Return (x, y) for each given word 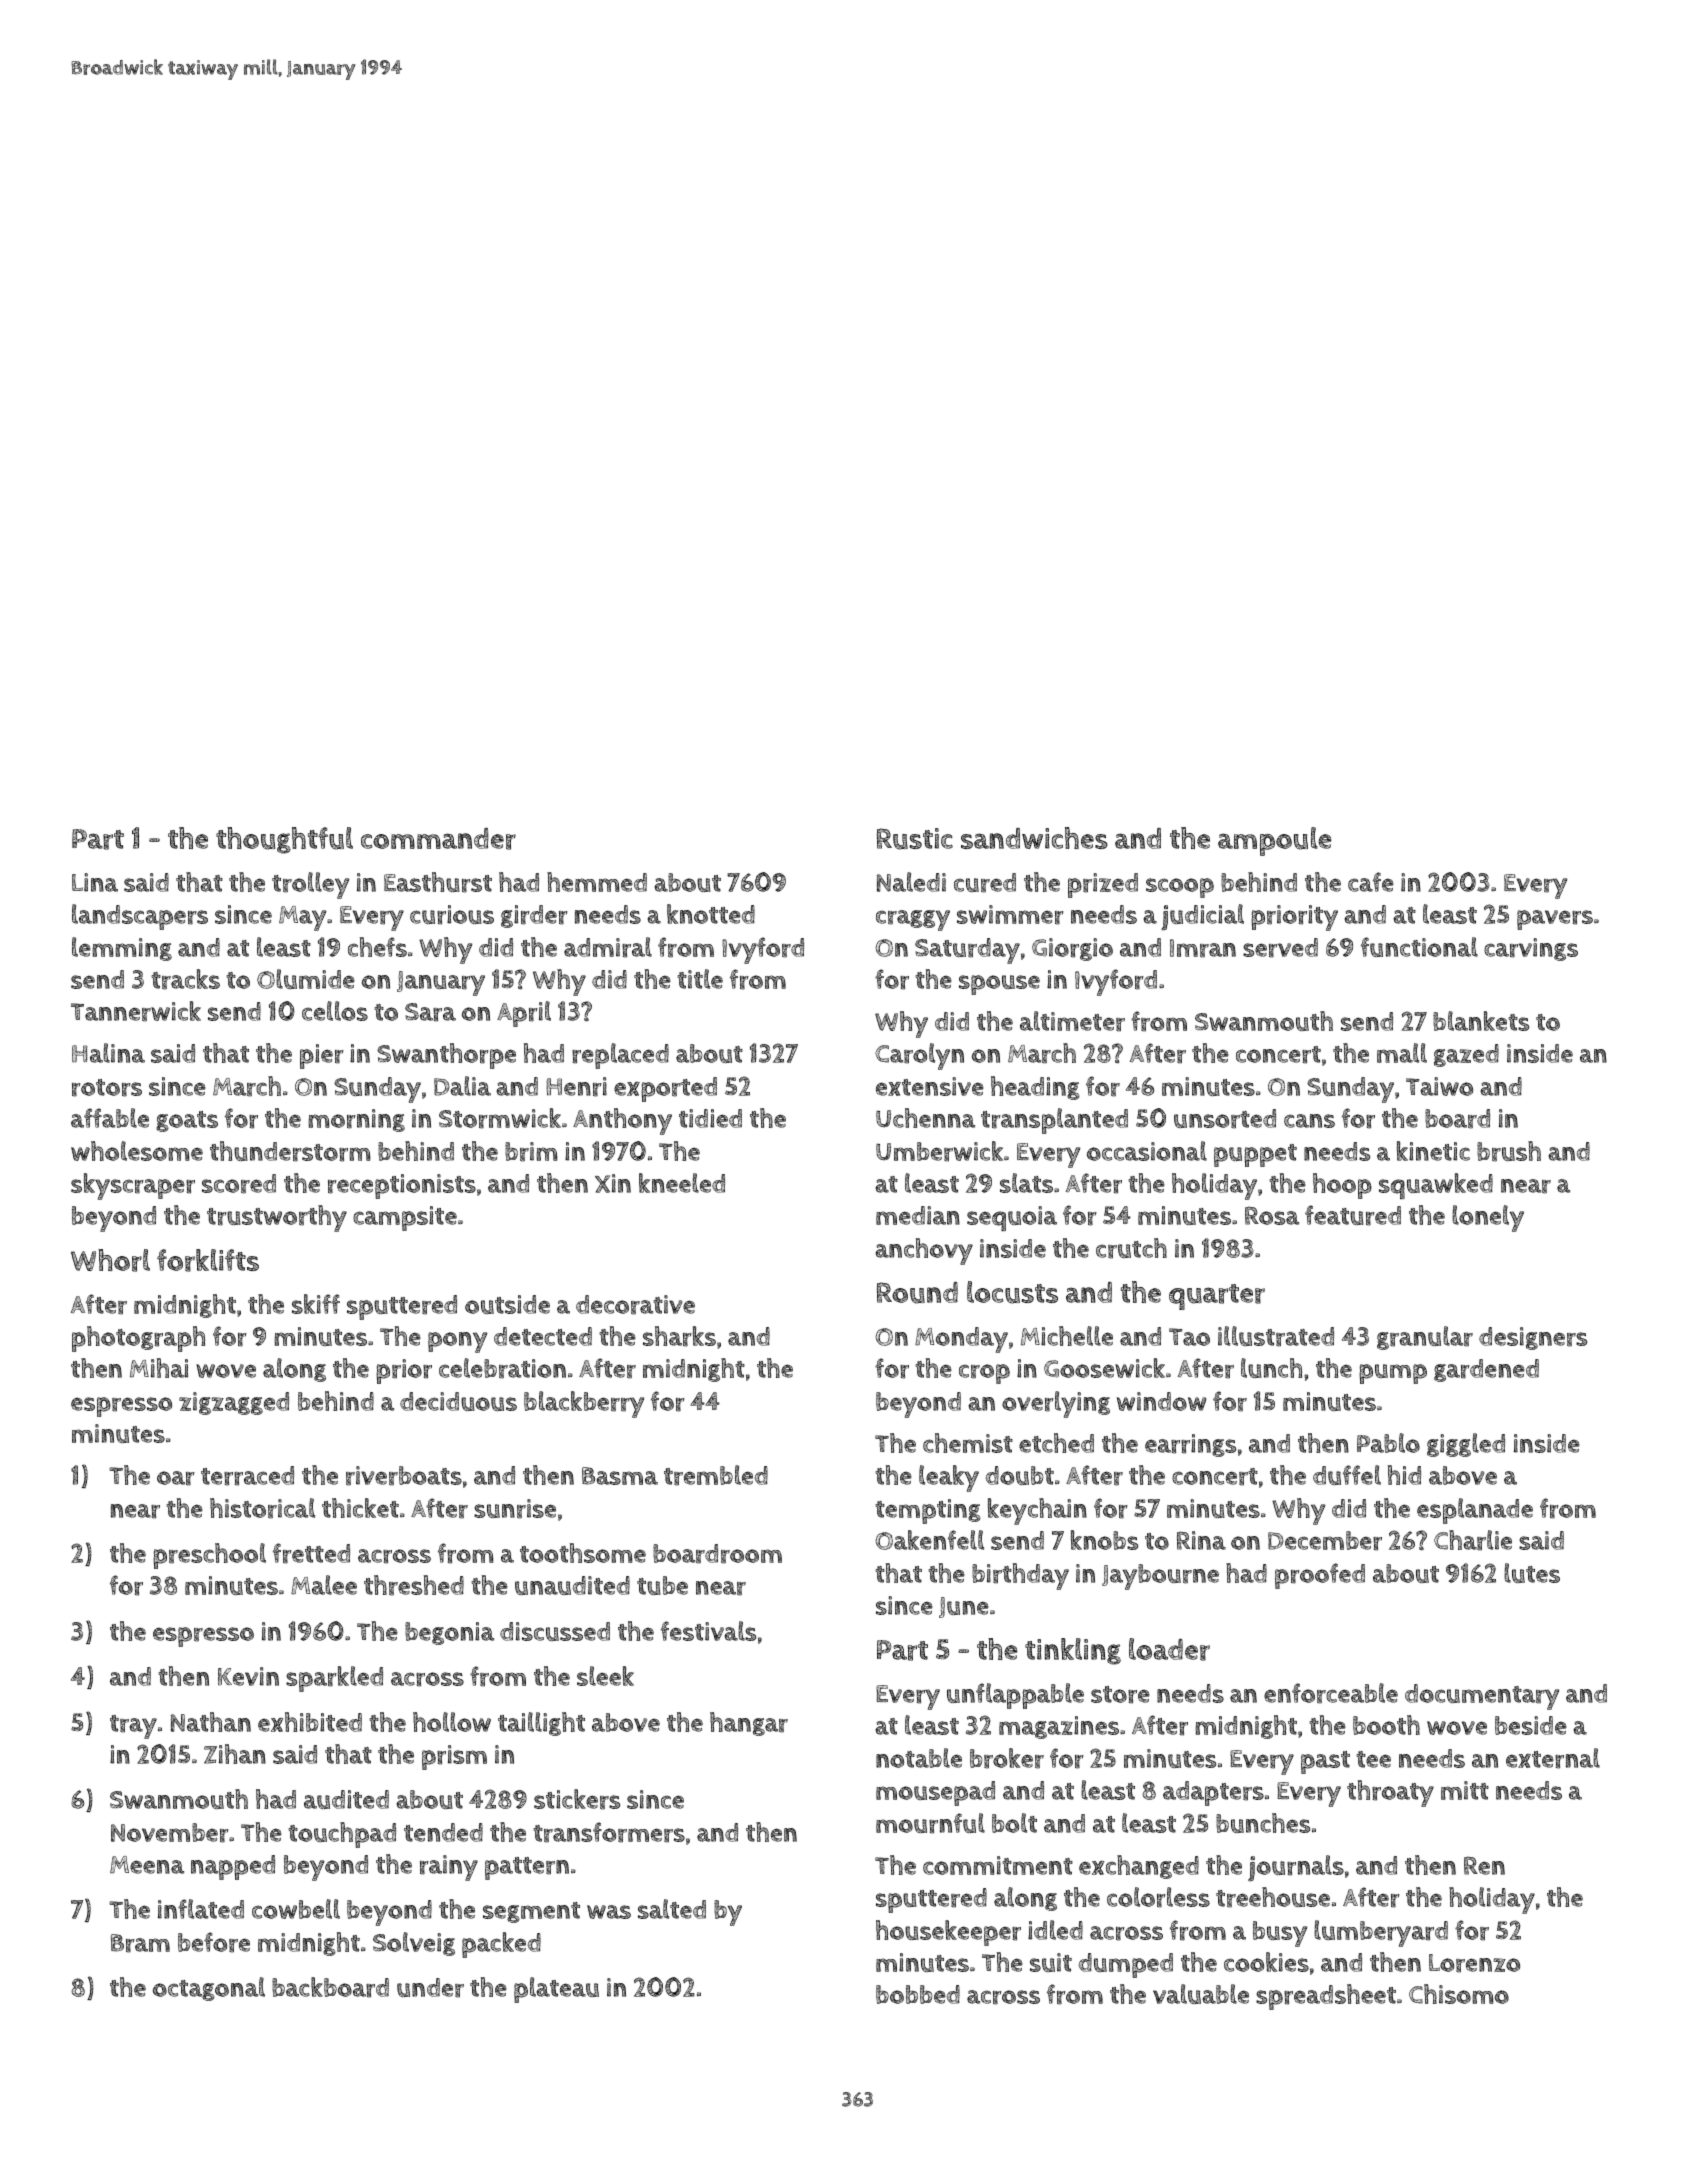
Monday (961, 1340)
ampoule (1275, 841)
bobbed (918, 1994)
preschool (209, 1556)
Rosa (1272, 1215)
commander (438, 839)
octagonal (209, 1989)
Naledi (911, 882)
